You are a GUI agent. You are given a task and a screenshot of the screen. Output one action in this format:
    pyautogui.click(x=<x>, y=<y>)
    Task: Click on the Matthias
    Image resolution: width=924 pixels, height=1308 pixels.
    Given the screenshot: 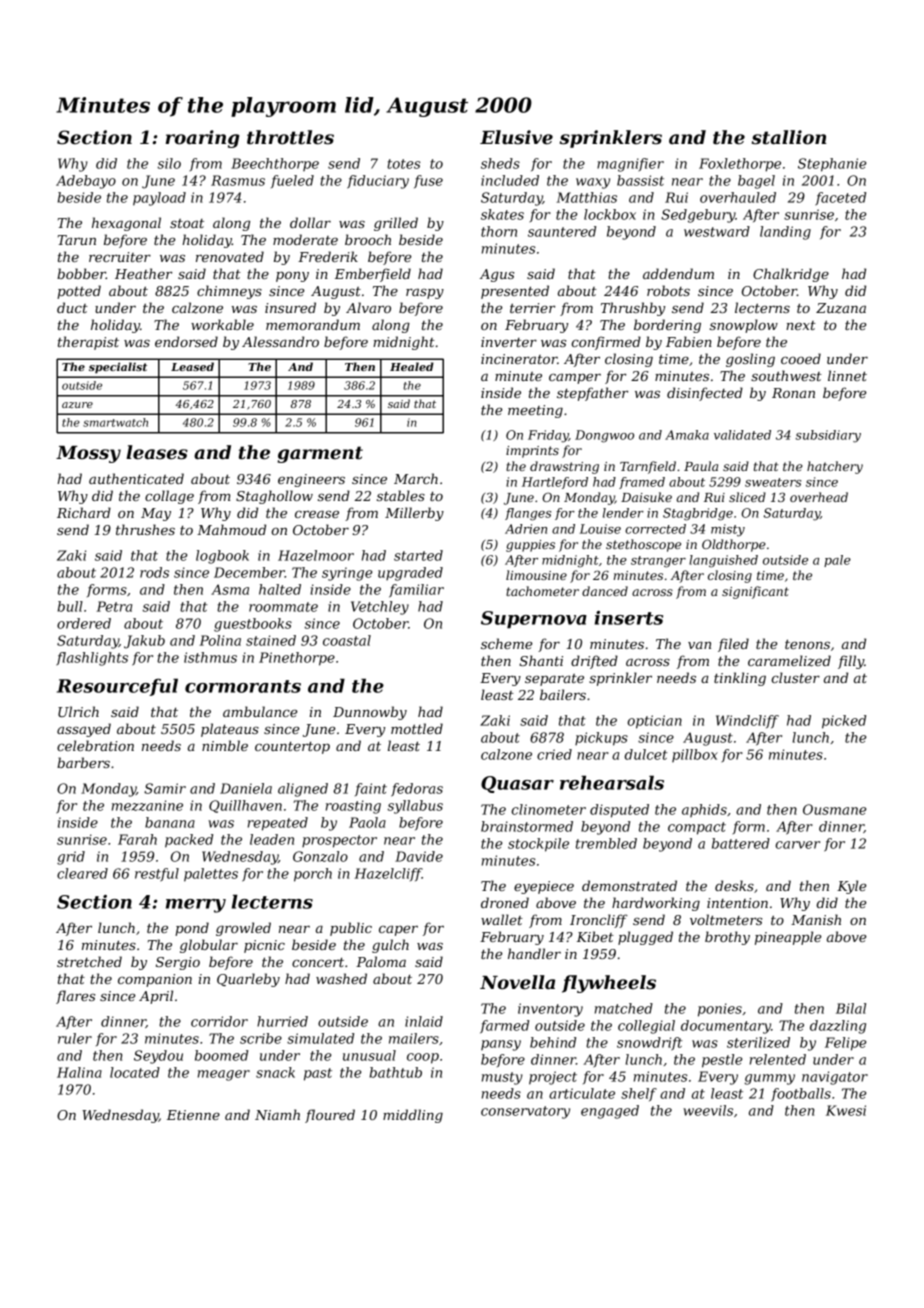 What is the action you would take?
    pyautogui.click(x=586, y=197)
